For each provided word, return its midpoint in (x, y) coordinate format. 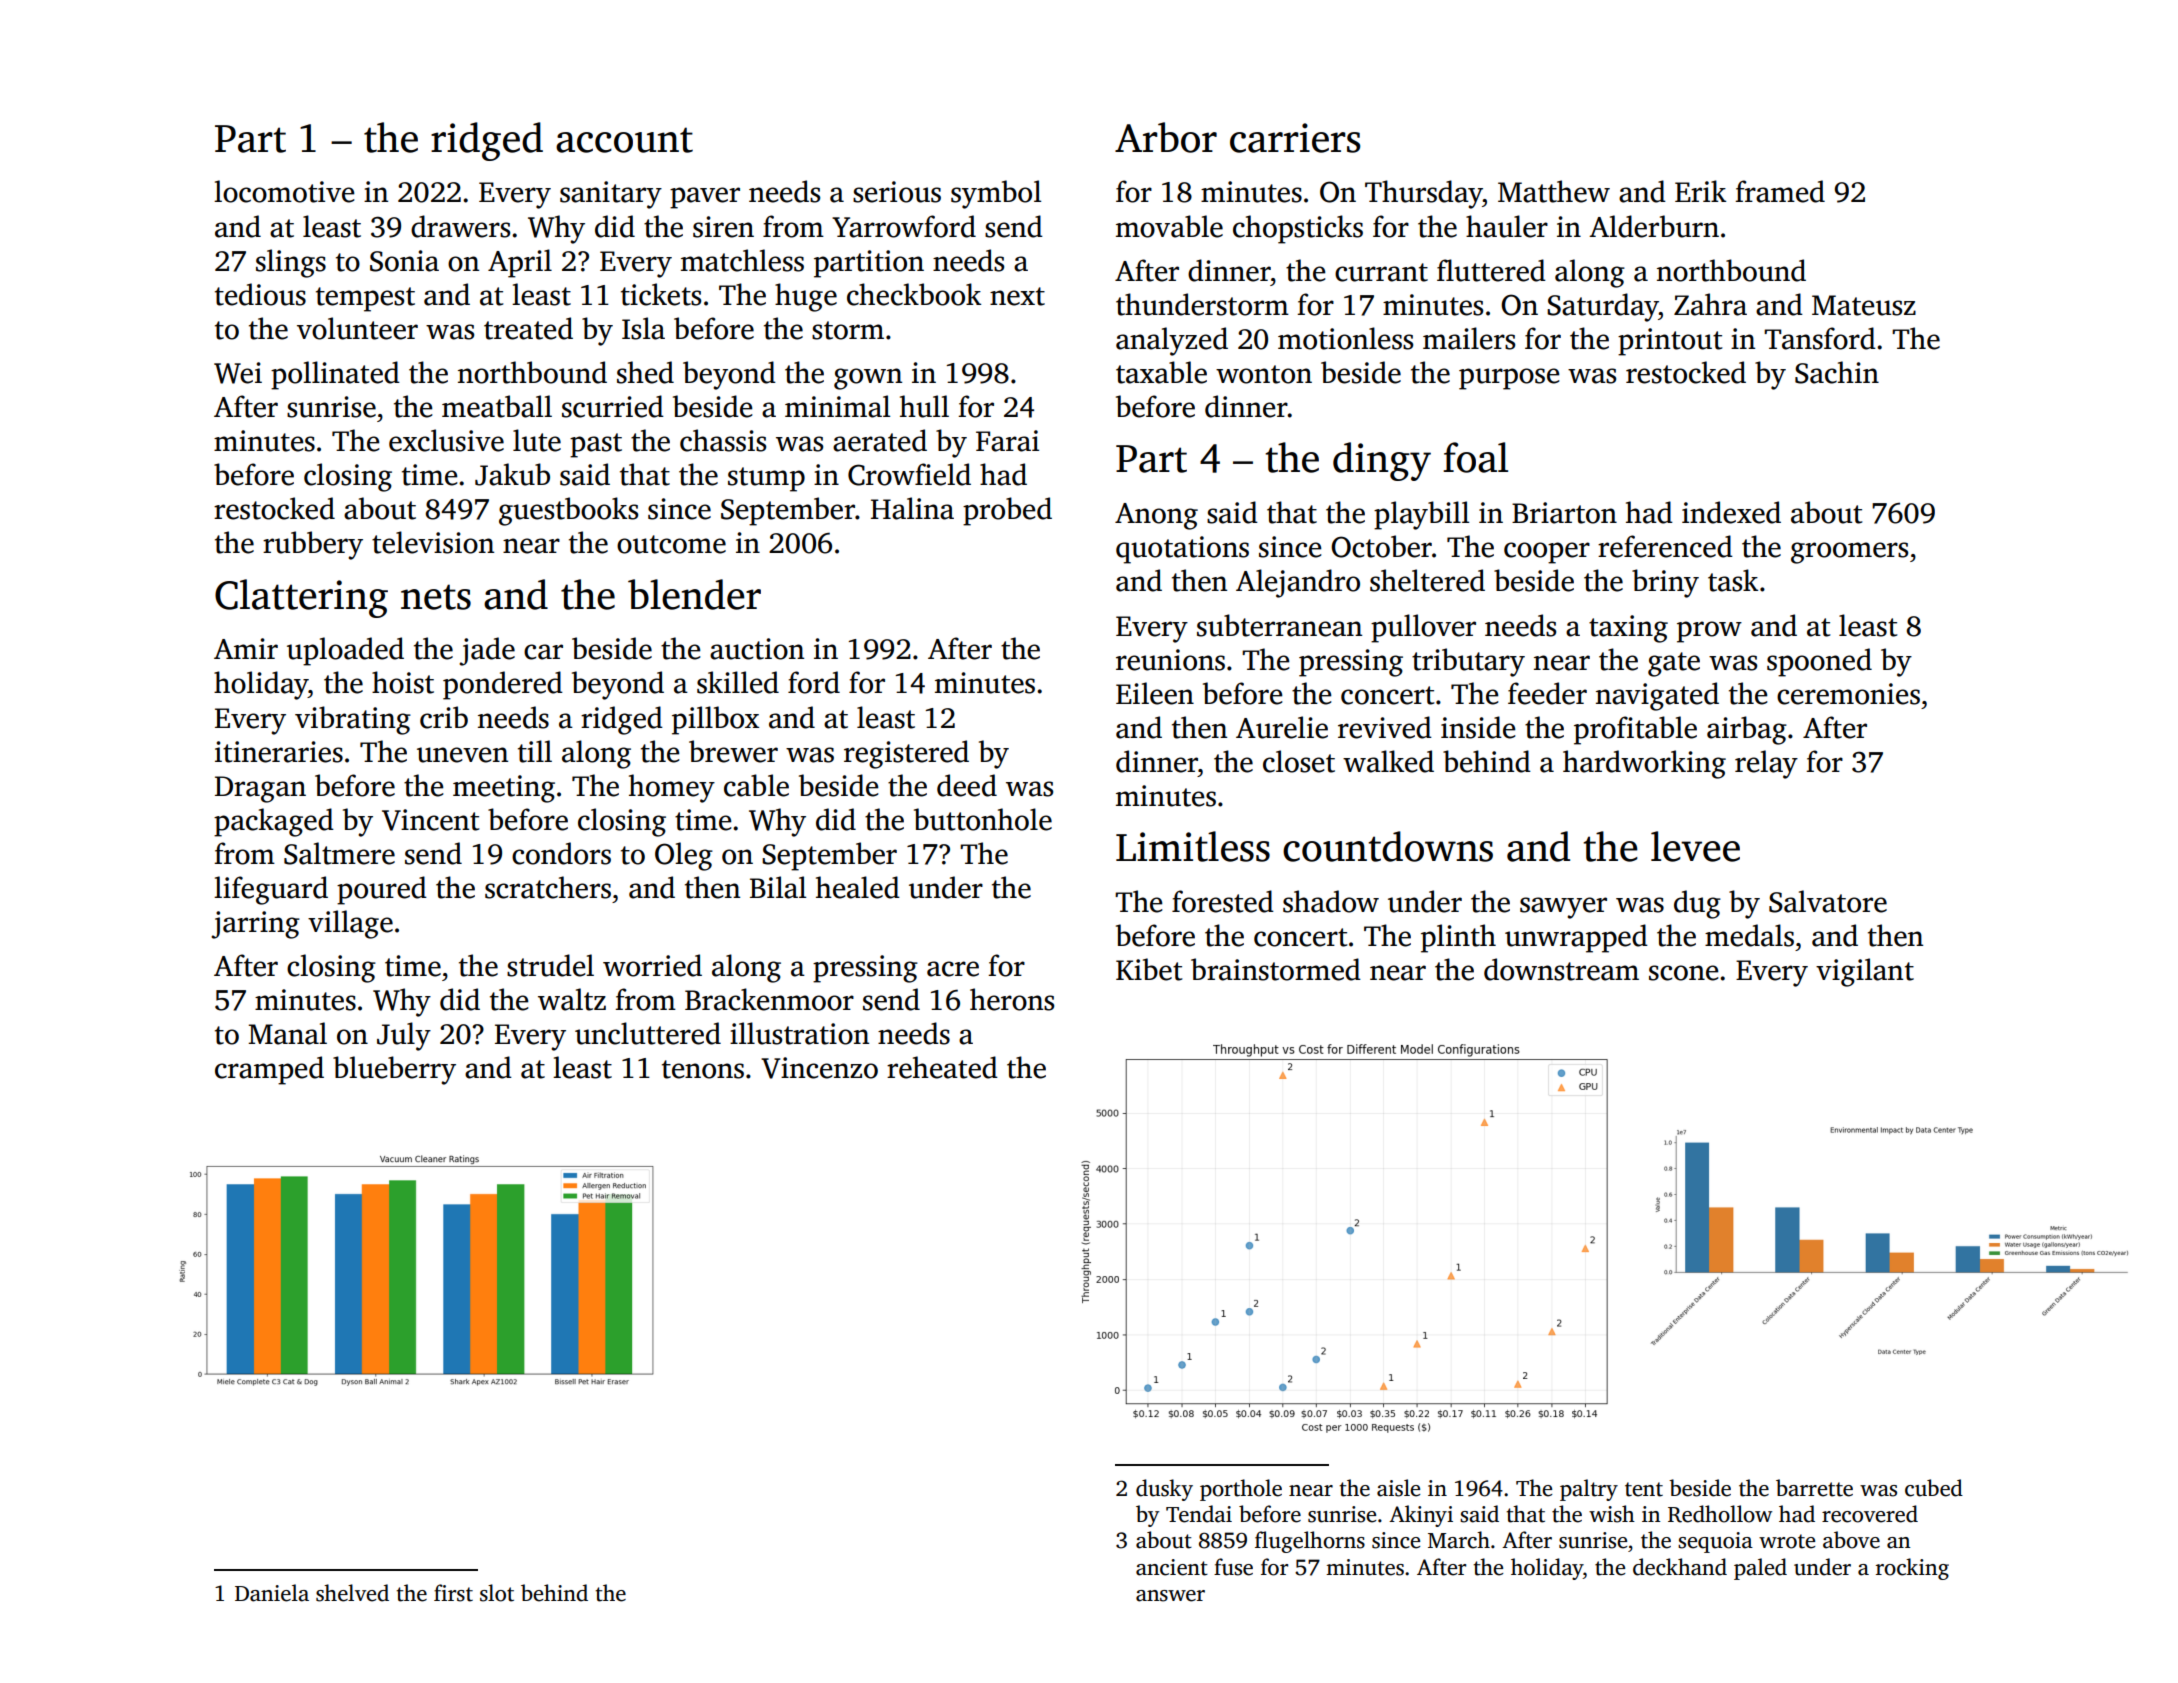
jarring (255, 925)
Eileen (1155, 693)
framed (1780, 191)
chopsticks (1298, 229)
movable (1169, 226)
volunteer (357, 328)
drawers (460, 226)
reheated (942, 1067)
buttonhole (983, 819)
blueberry (394, 1070)
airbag (1747, 730)
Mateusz (1864, 305)
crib (444, 717)
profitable (1635, 730)
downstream (1561, 969)
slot (497, 1593)
